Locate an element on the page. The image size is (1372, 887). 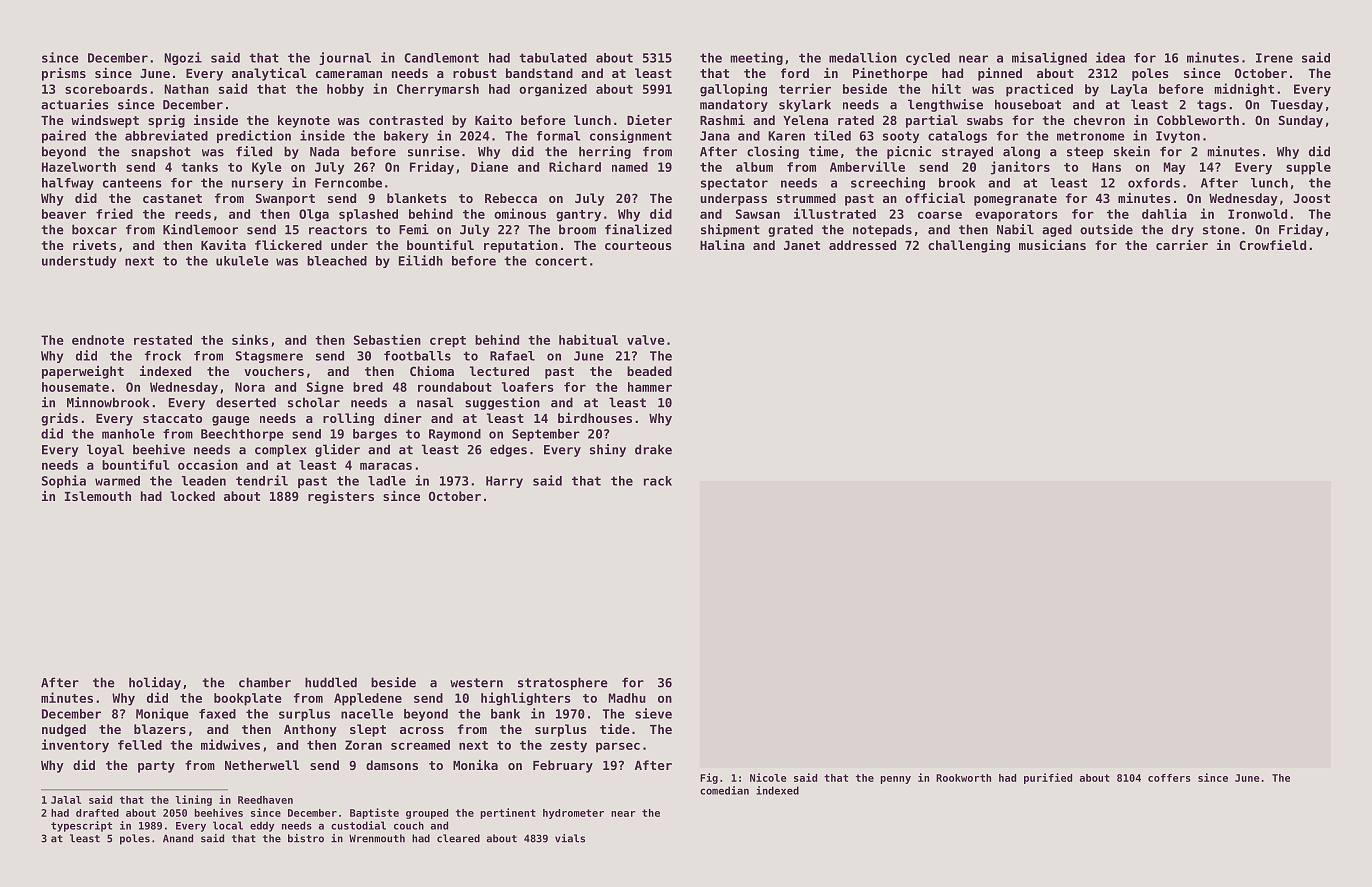
locked is located at coordinates (192, 496).
